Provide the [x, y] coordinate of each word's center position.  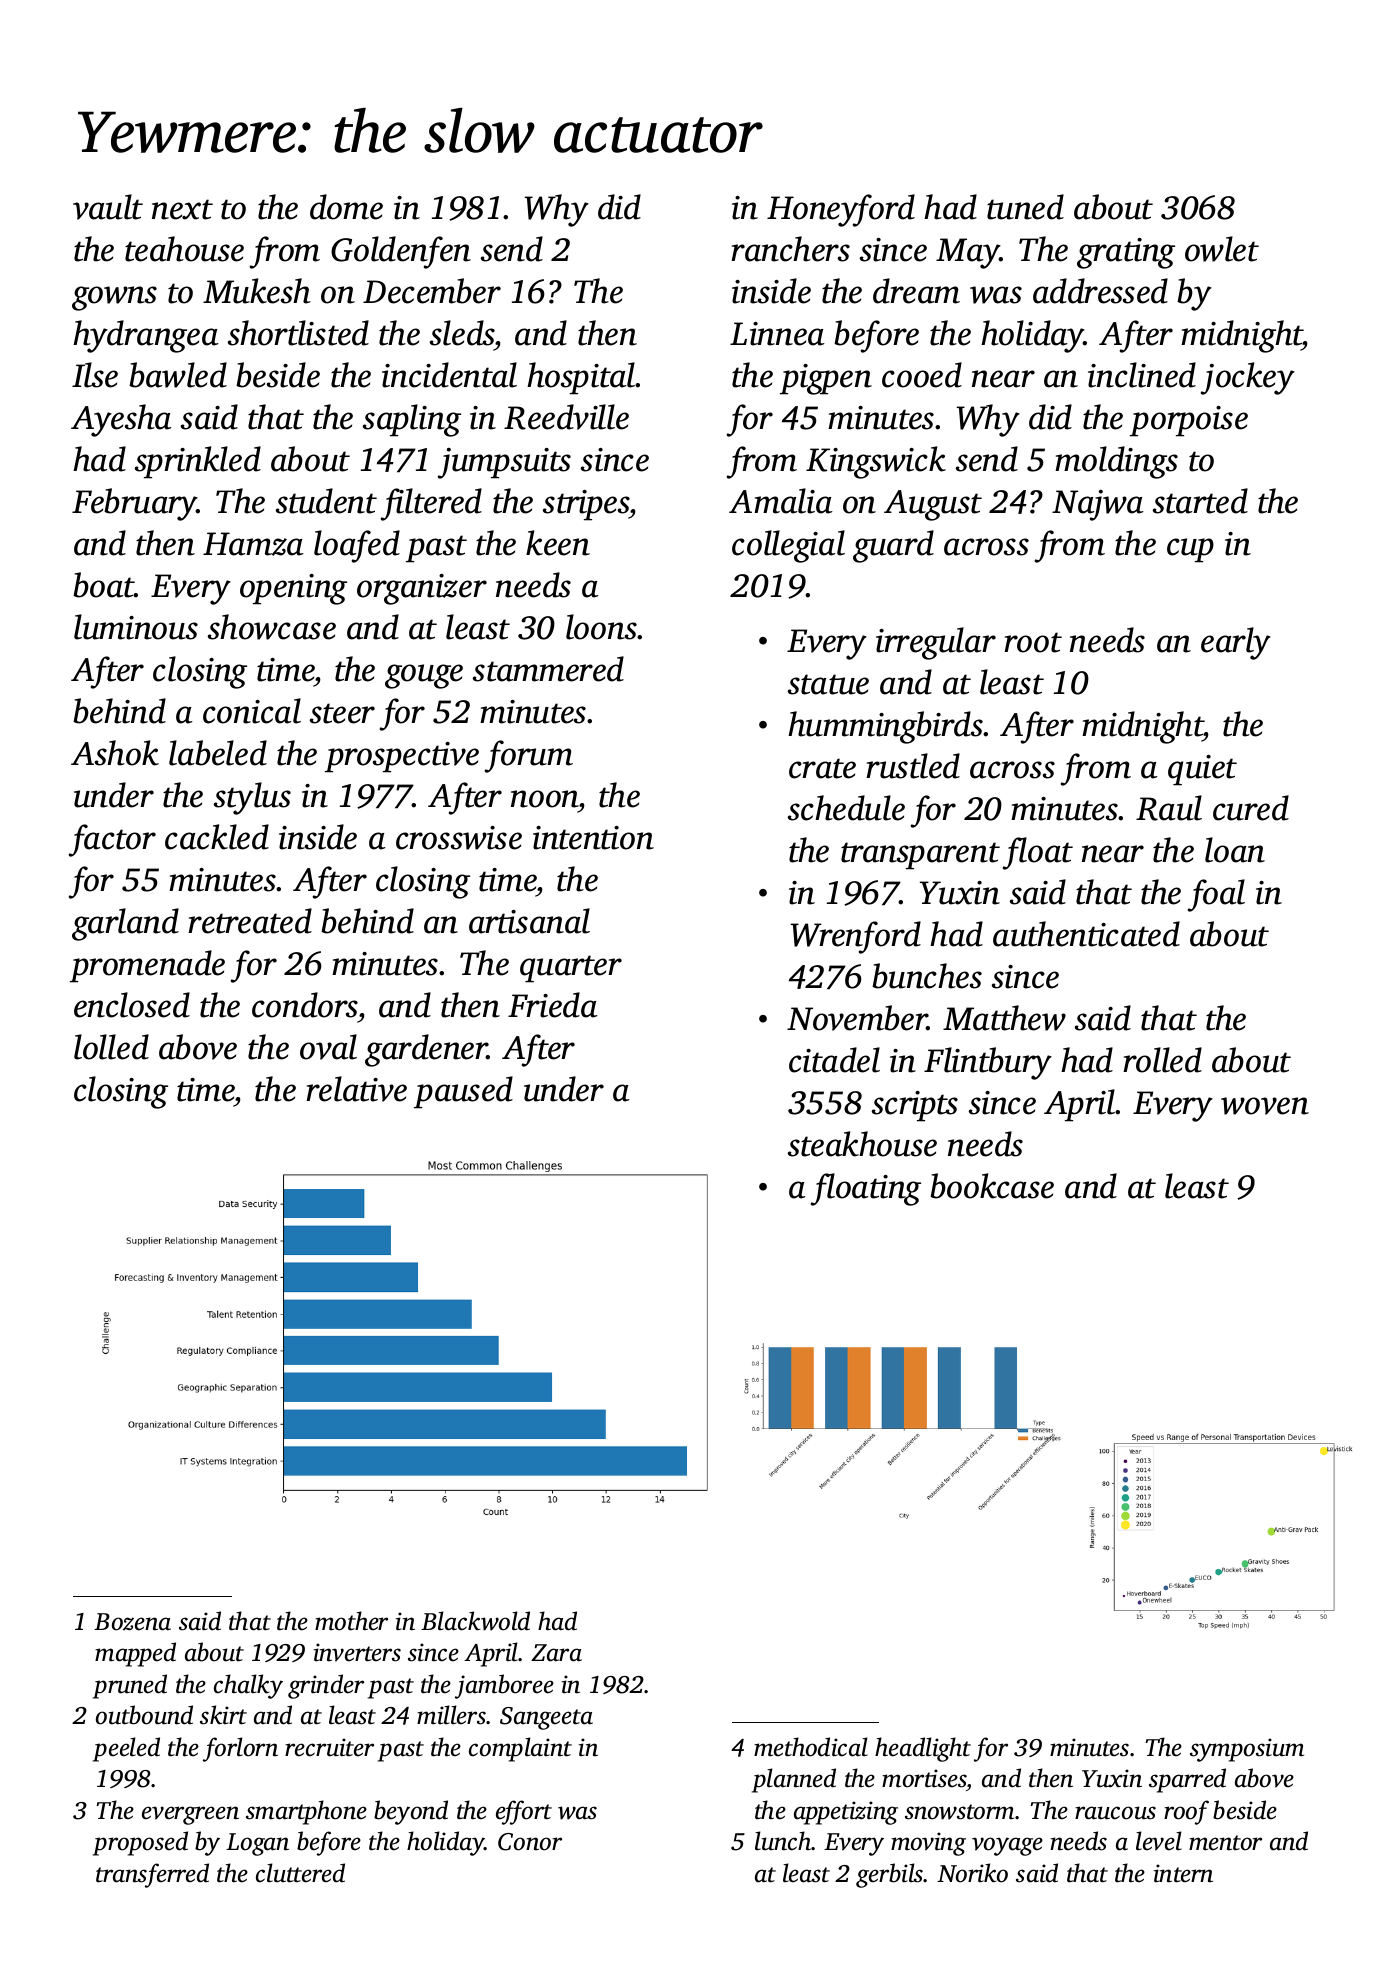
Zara [556, 1653]
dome [346, 207]
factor [112, 840]
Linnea [777, 334]
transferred [152, 1875]
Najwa [1098, 505]
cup [1190, 550]
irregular [936, 643]
